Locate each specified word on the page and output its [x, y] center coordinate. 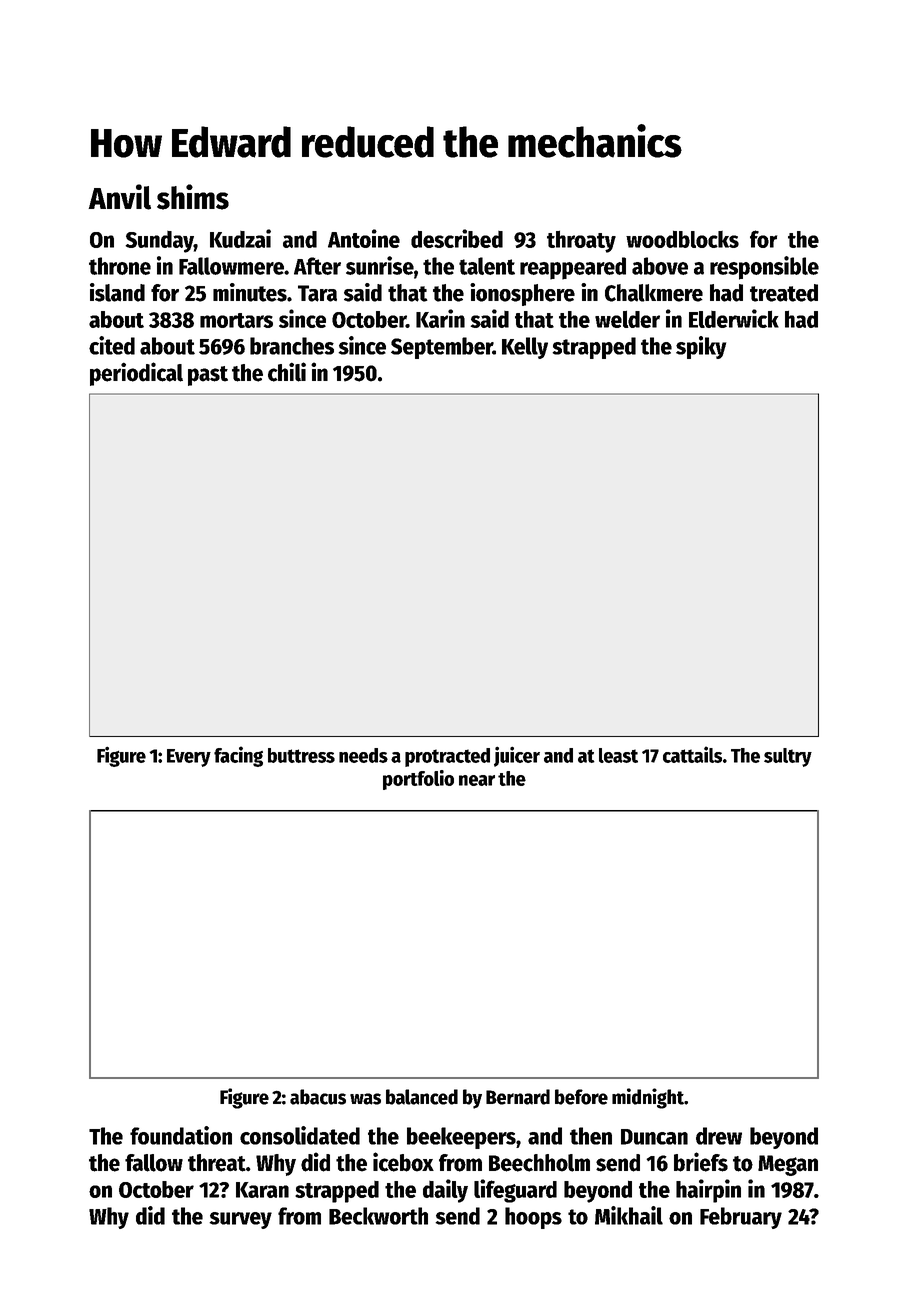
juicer [517, 756]
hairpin [708, 1191]
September [442, 348]
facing [238, 756]
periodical [136, 374]
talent [487, 266]
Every [189, 758]
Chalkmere [654, 293]
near [477, 780]
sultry [788, 757]
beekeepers [461, 1138]
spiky [701, 347]
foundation [181, 1135]
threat [217, 1163]
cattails [692, 754]
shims [193, 197]
